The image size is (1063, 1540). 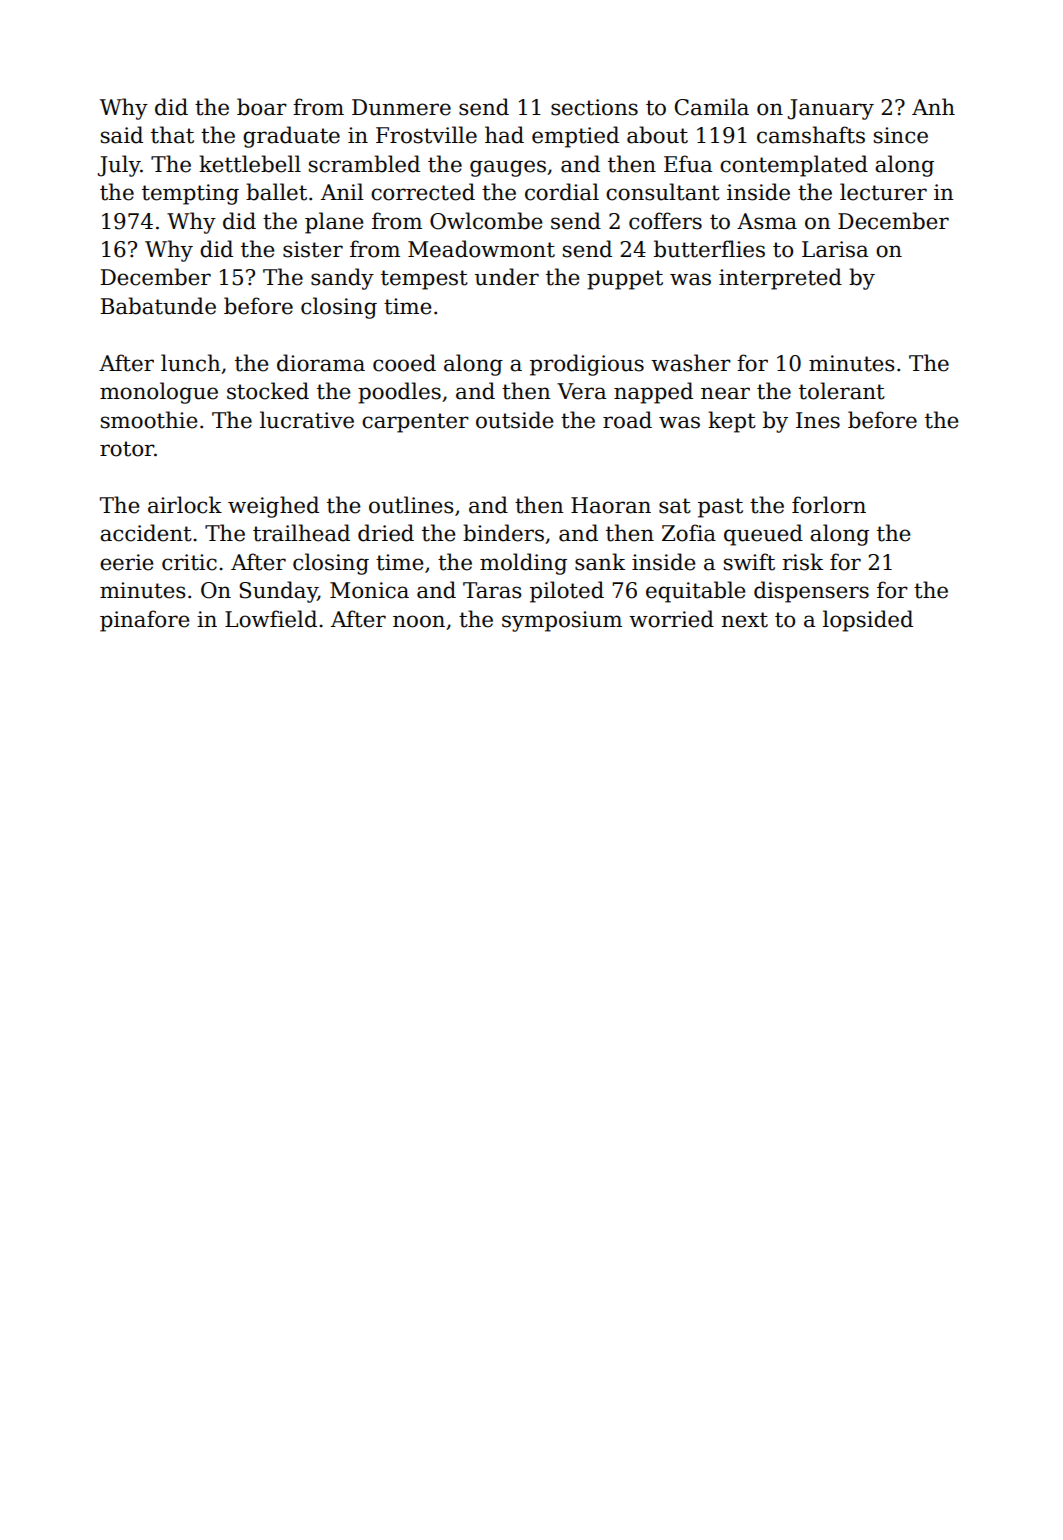 What do you see at coordinates (780, 279) in the document?
I see `interpreted` at bounding box center [780, 279].
